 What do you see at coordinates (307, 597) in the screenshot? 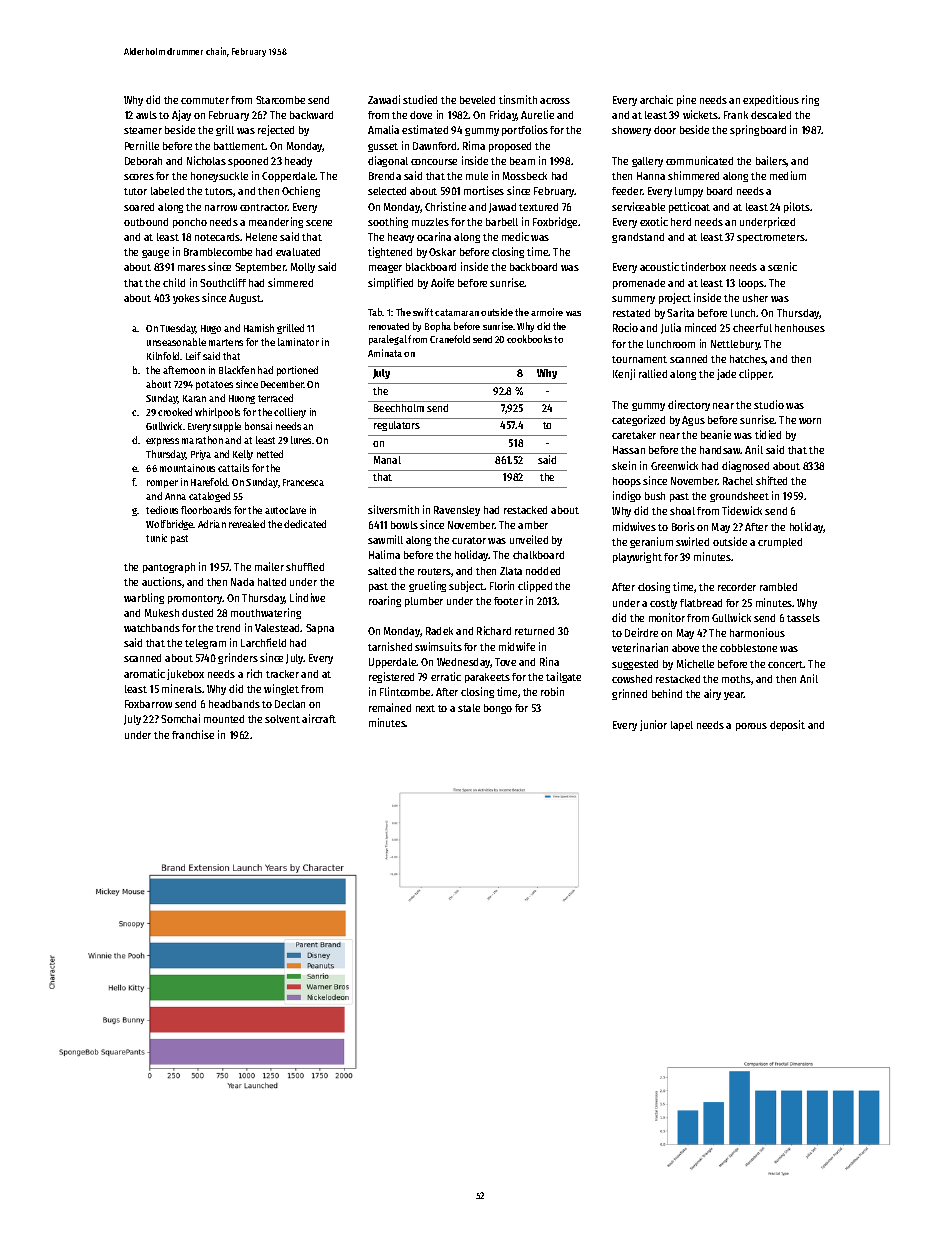
I see `Lindiwe` at bounding box center [307, 597].
